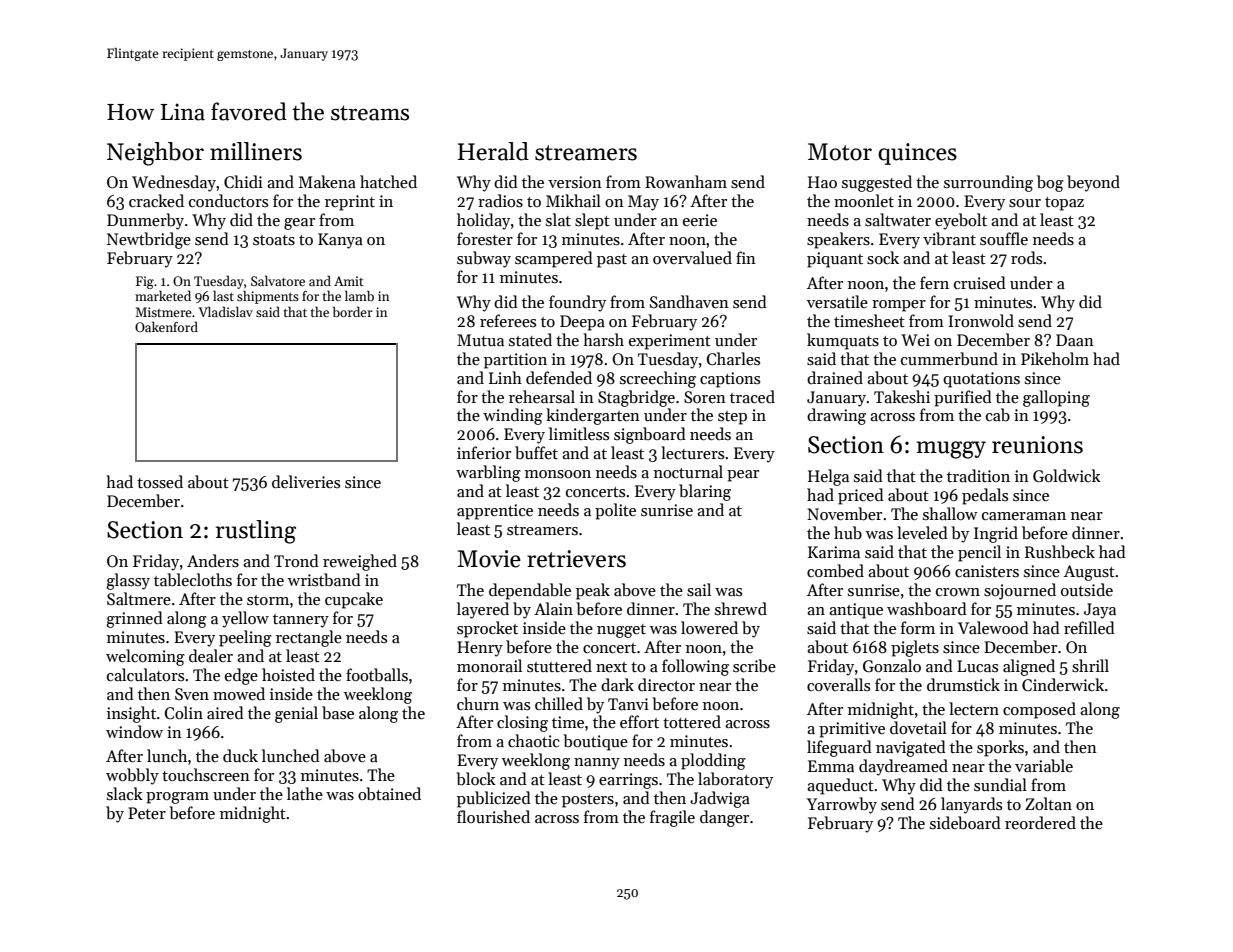  I want to click on Ironwold, so click(981, 320).
